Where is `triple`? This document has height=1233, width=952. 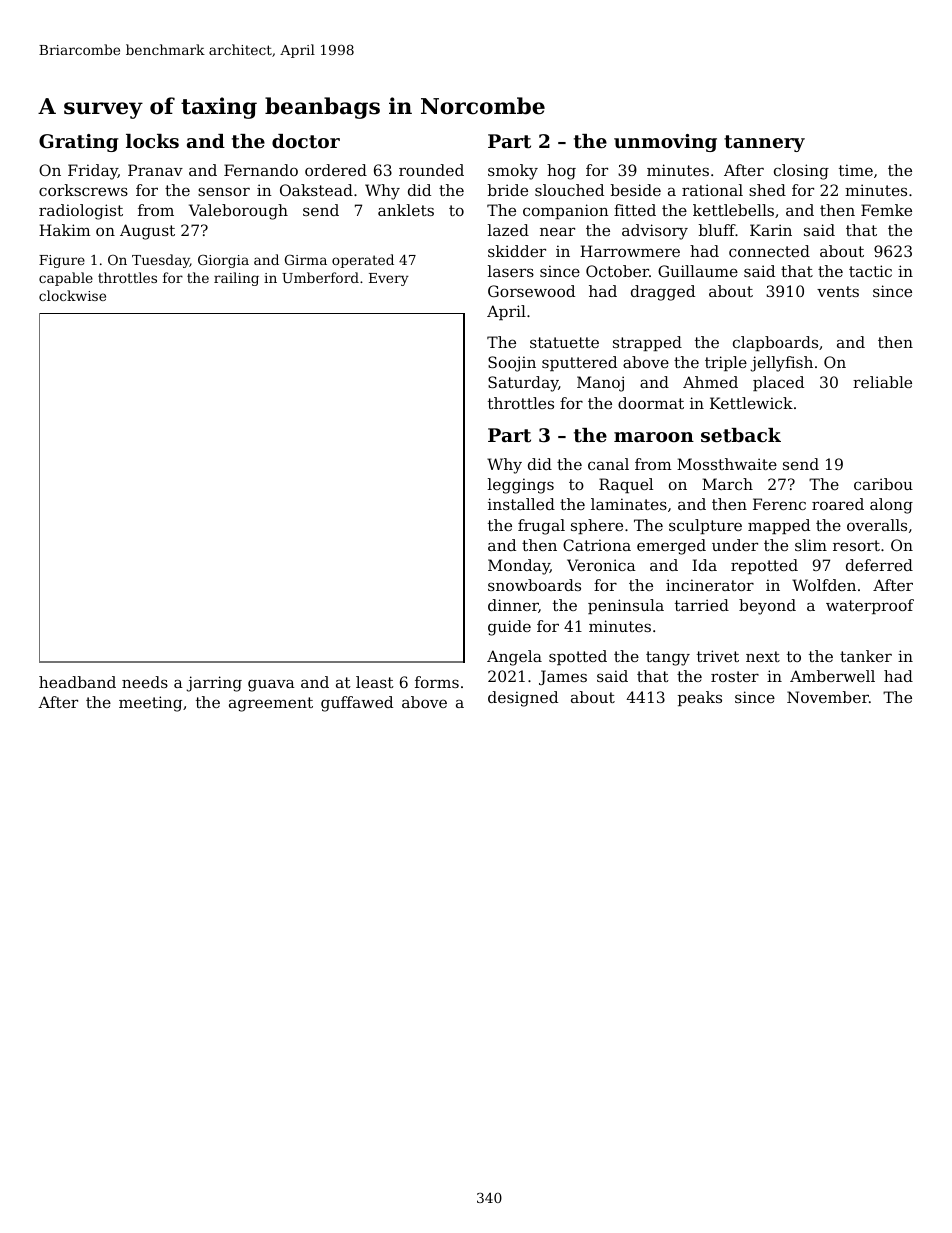 triple is located at coordinates (726, 363).
